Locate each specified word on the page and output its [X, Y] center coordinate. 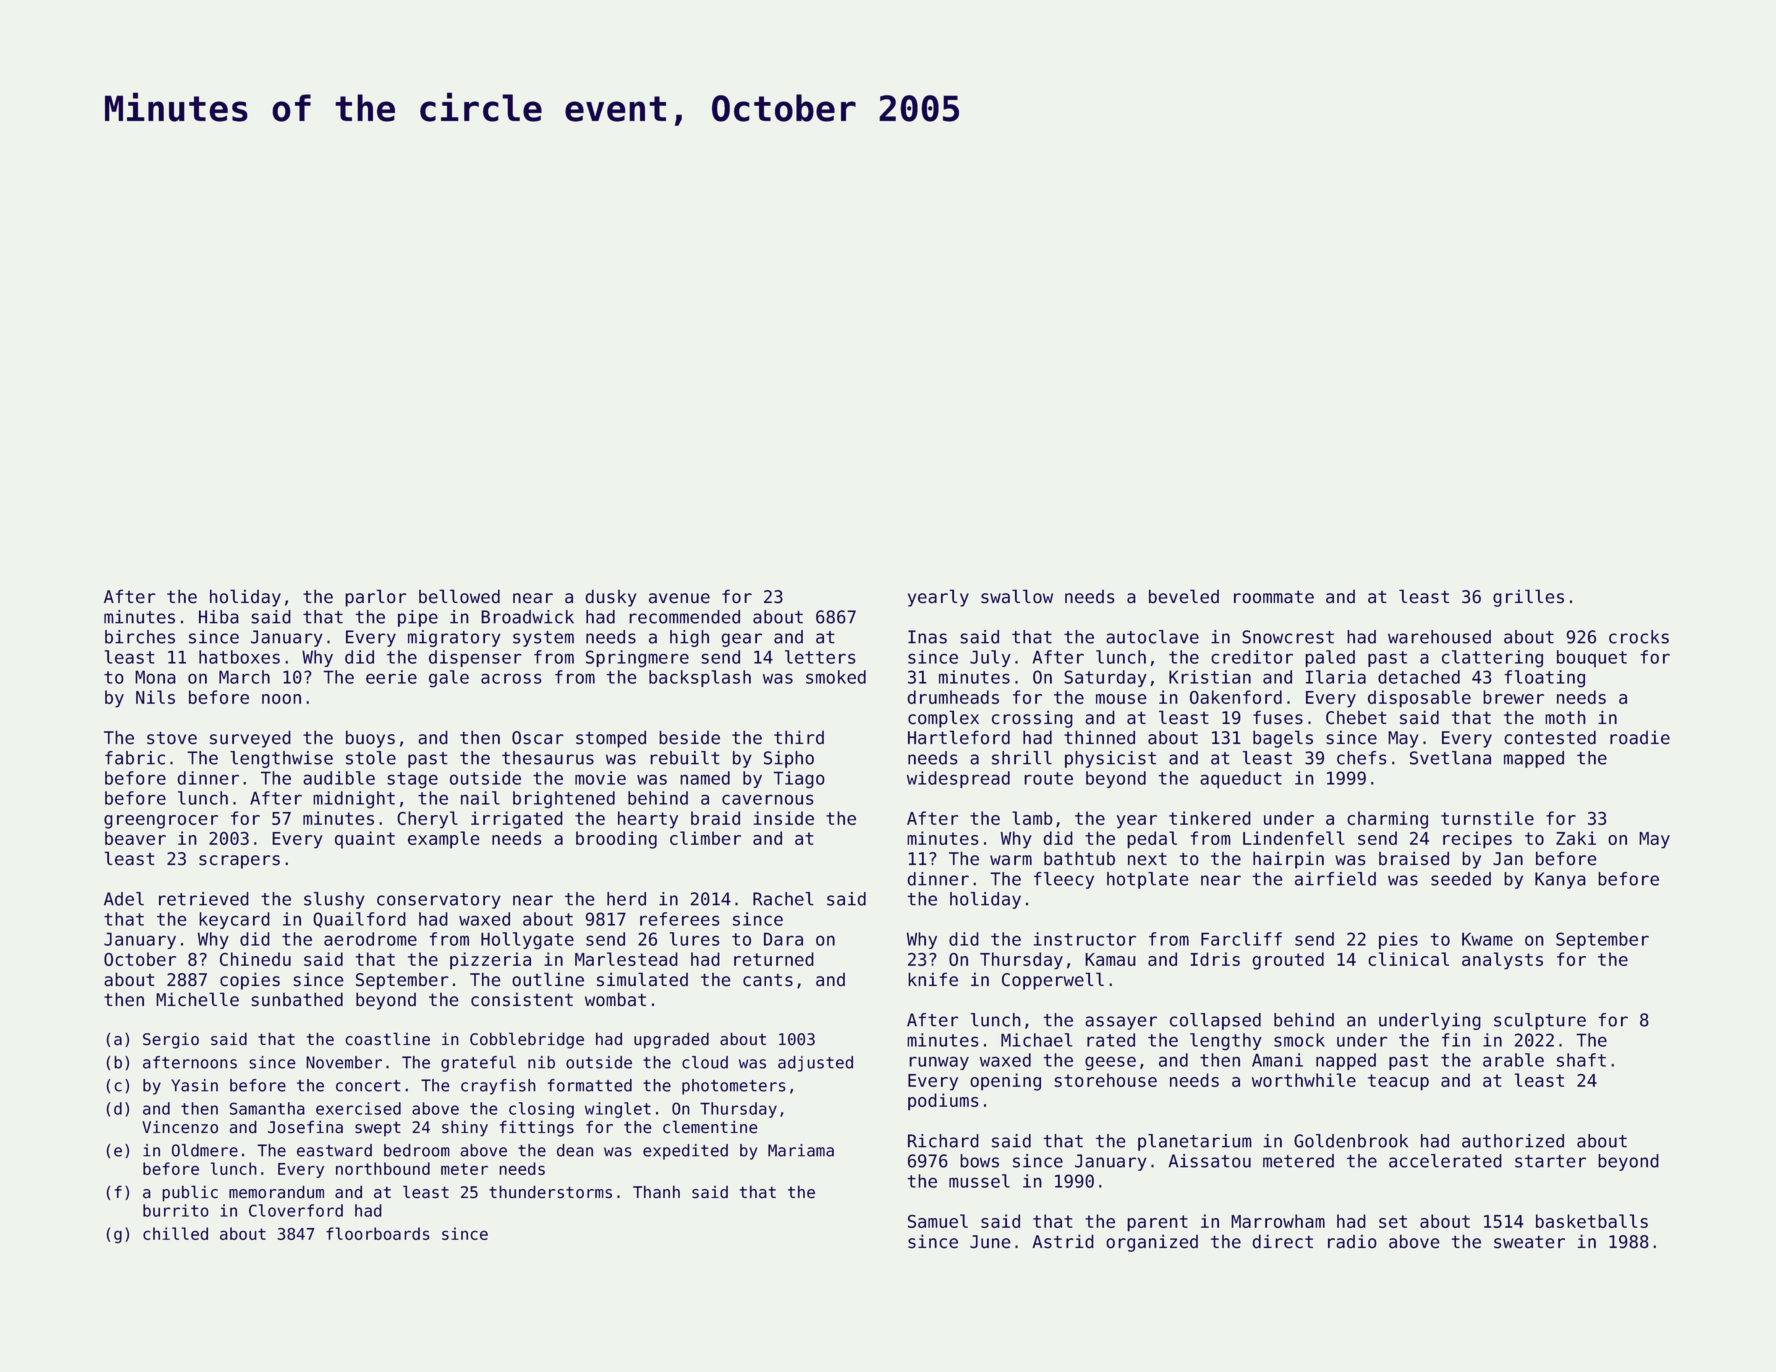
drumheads [953, 697]
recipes [1477, 840]
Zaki [1576, 838]
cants [768, 980]
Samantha [267, 1108]
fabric [135, 758]
